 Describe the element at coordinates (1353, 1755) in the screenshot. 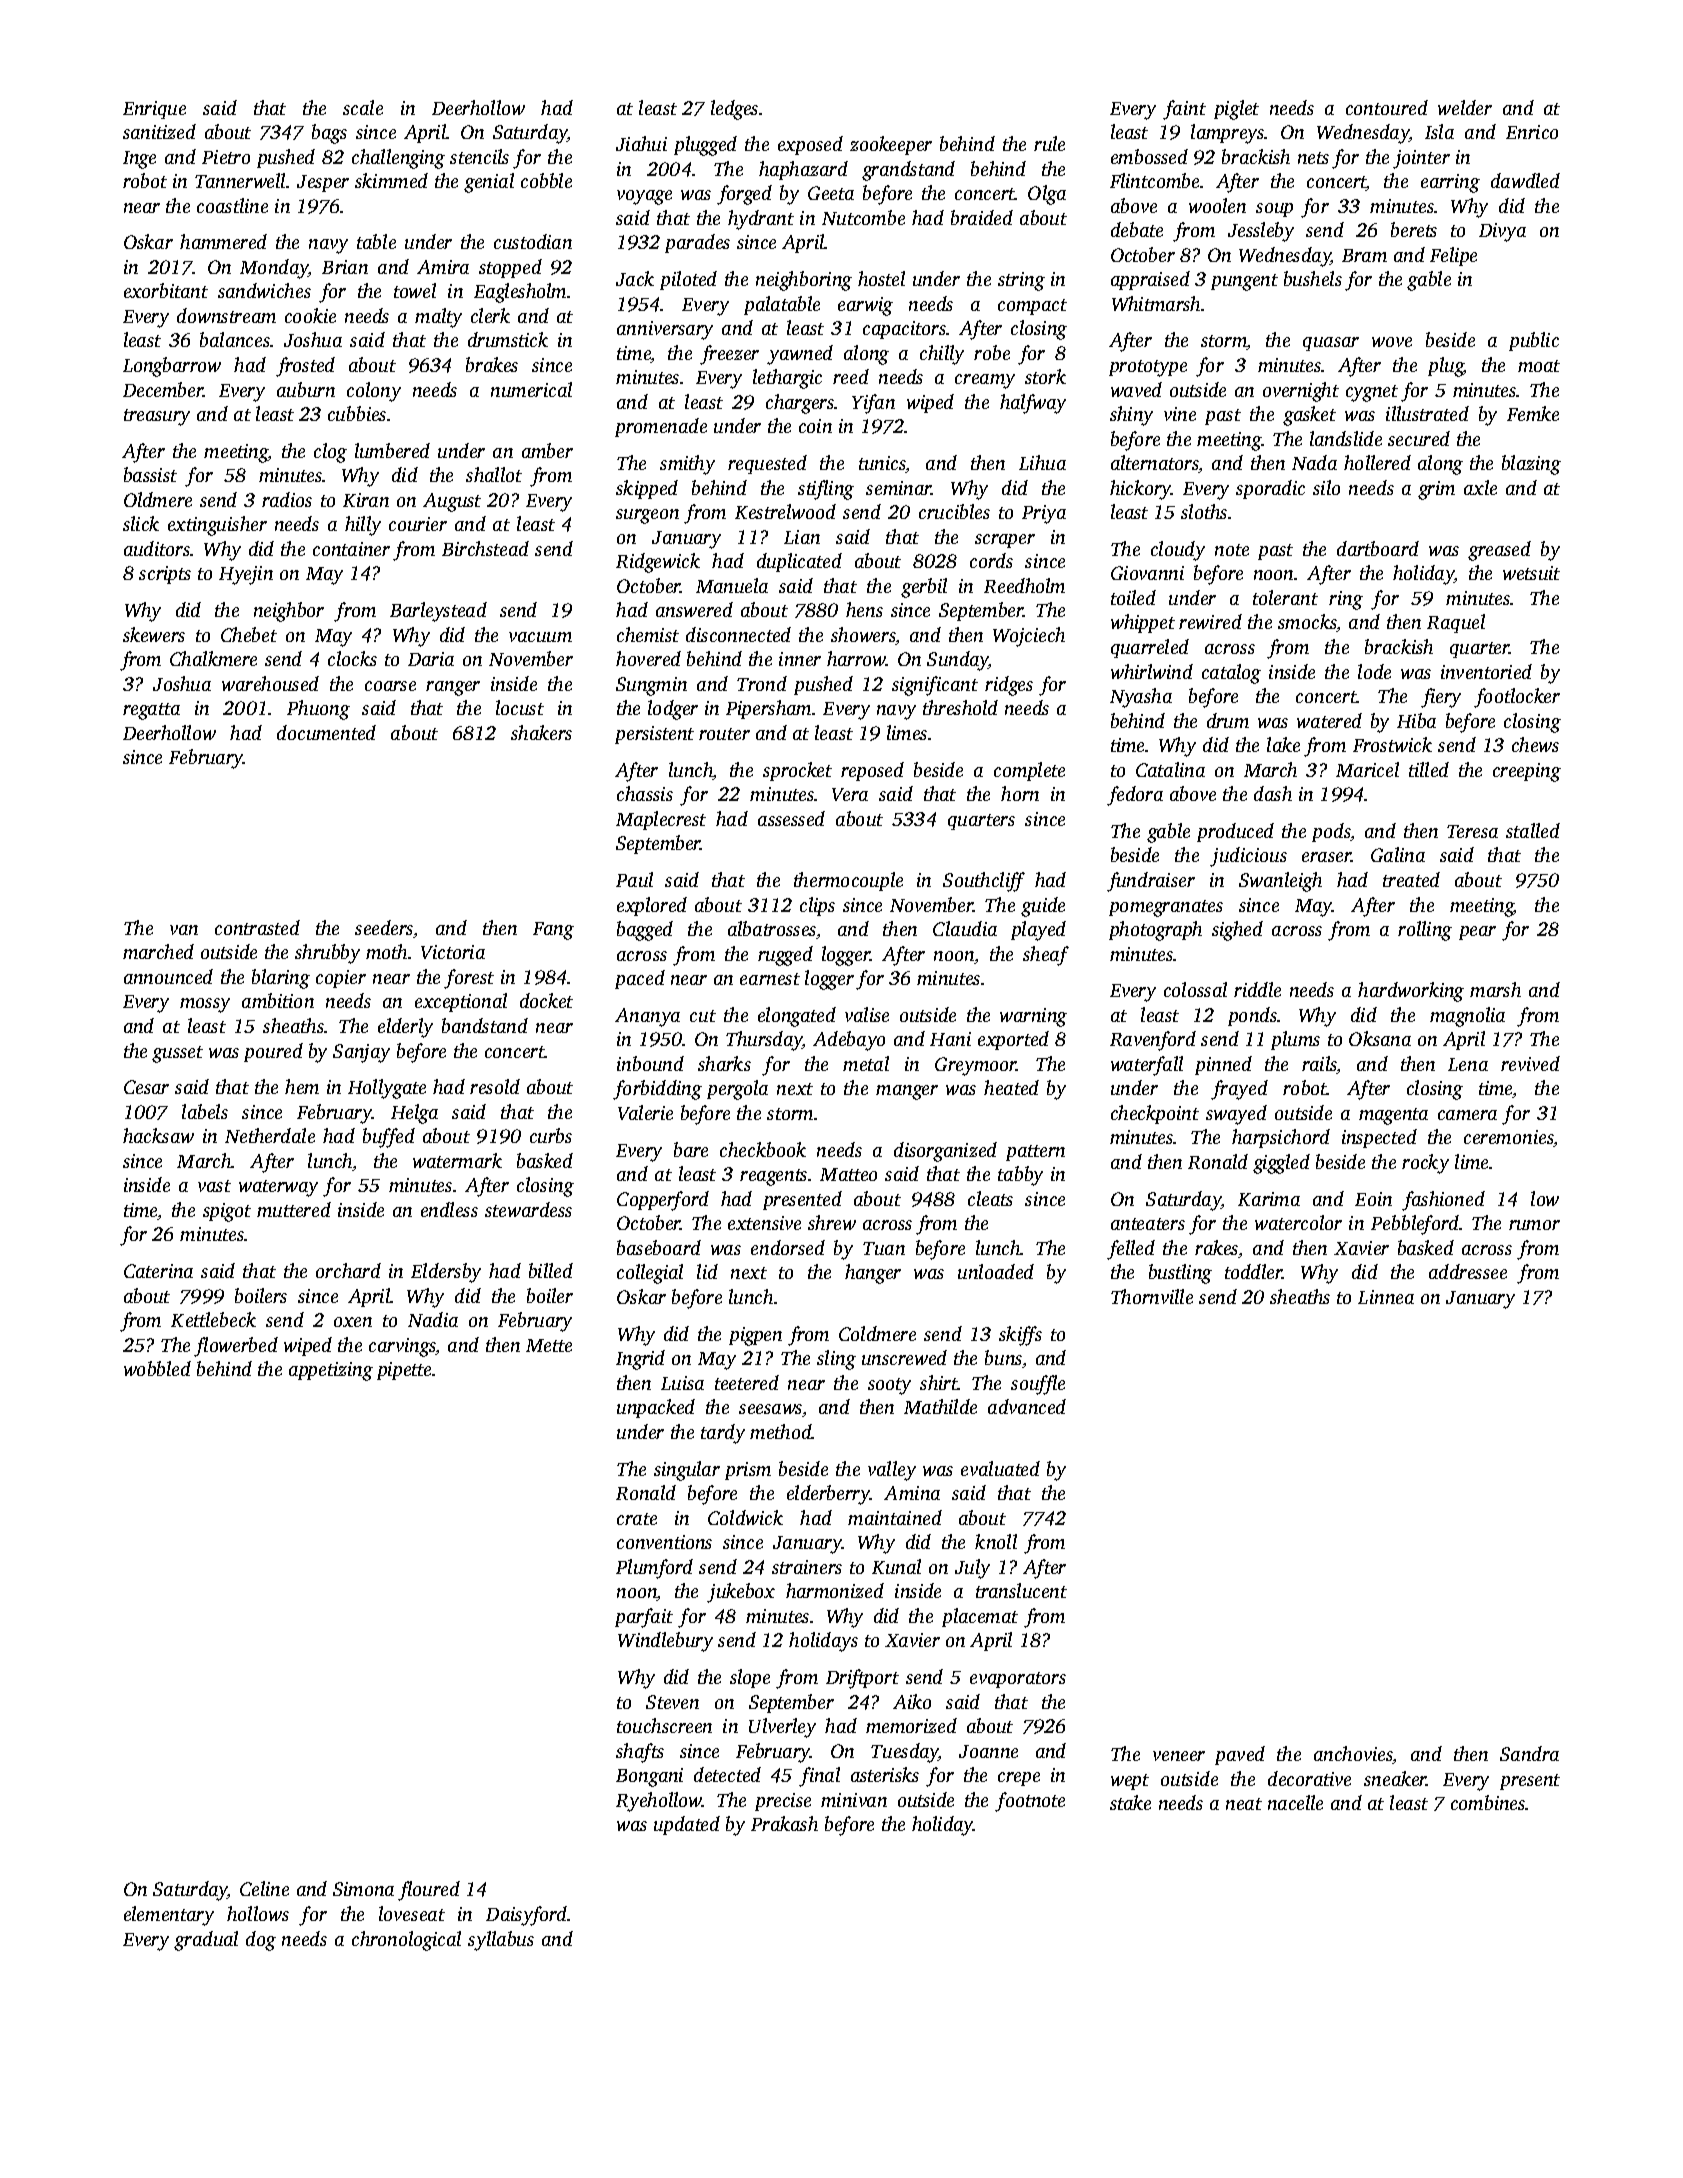

I see `anchovies` at that location.
